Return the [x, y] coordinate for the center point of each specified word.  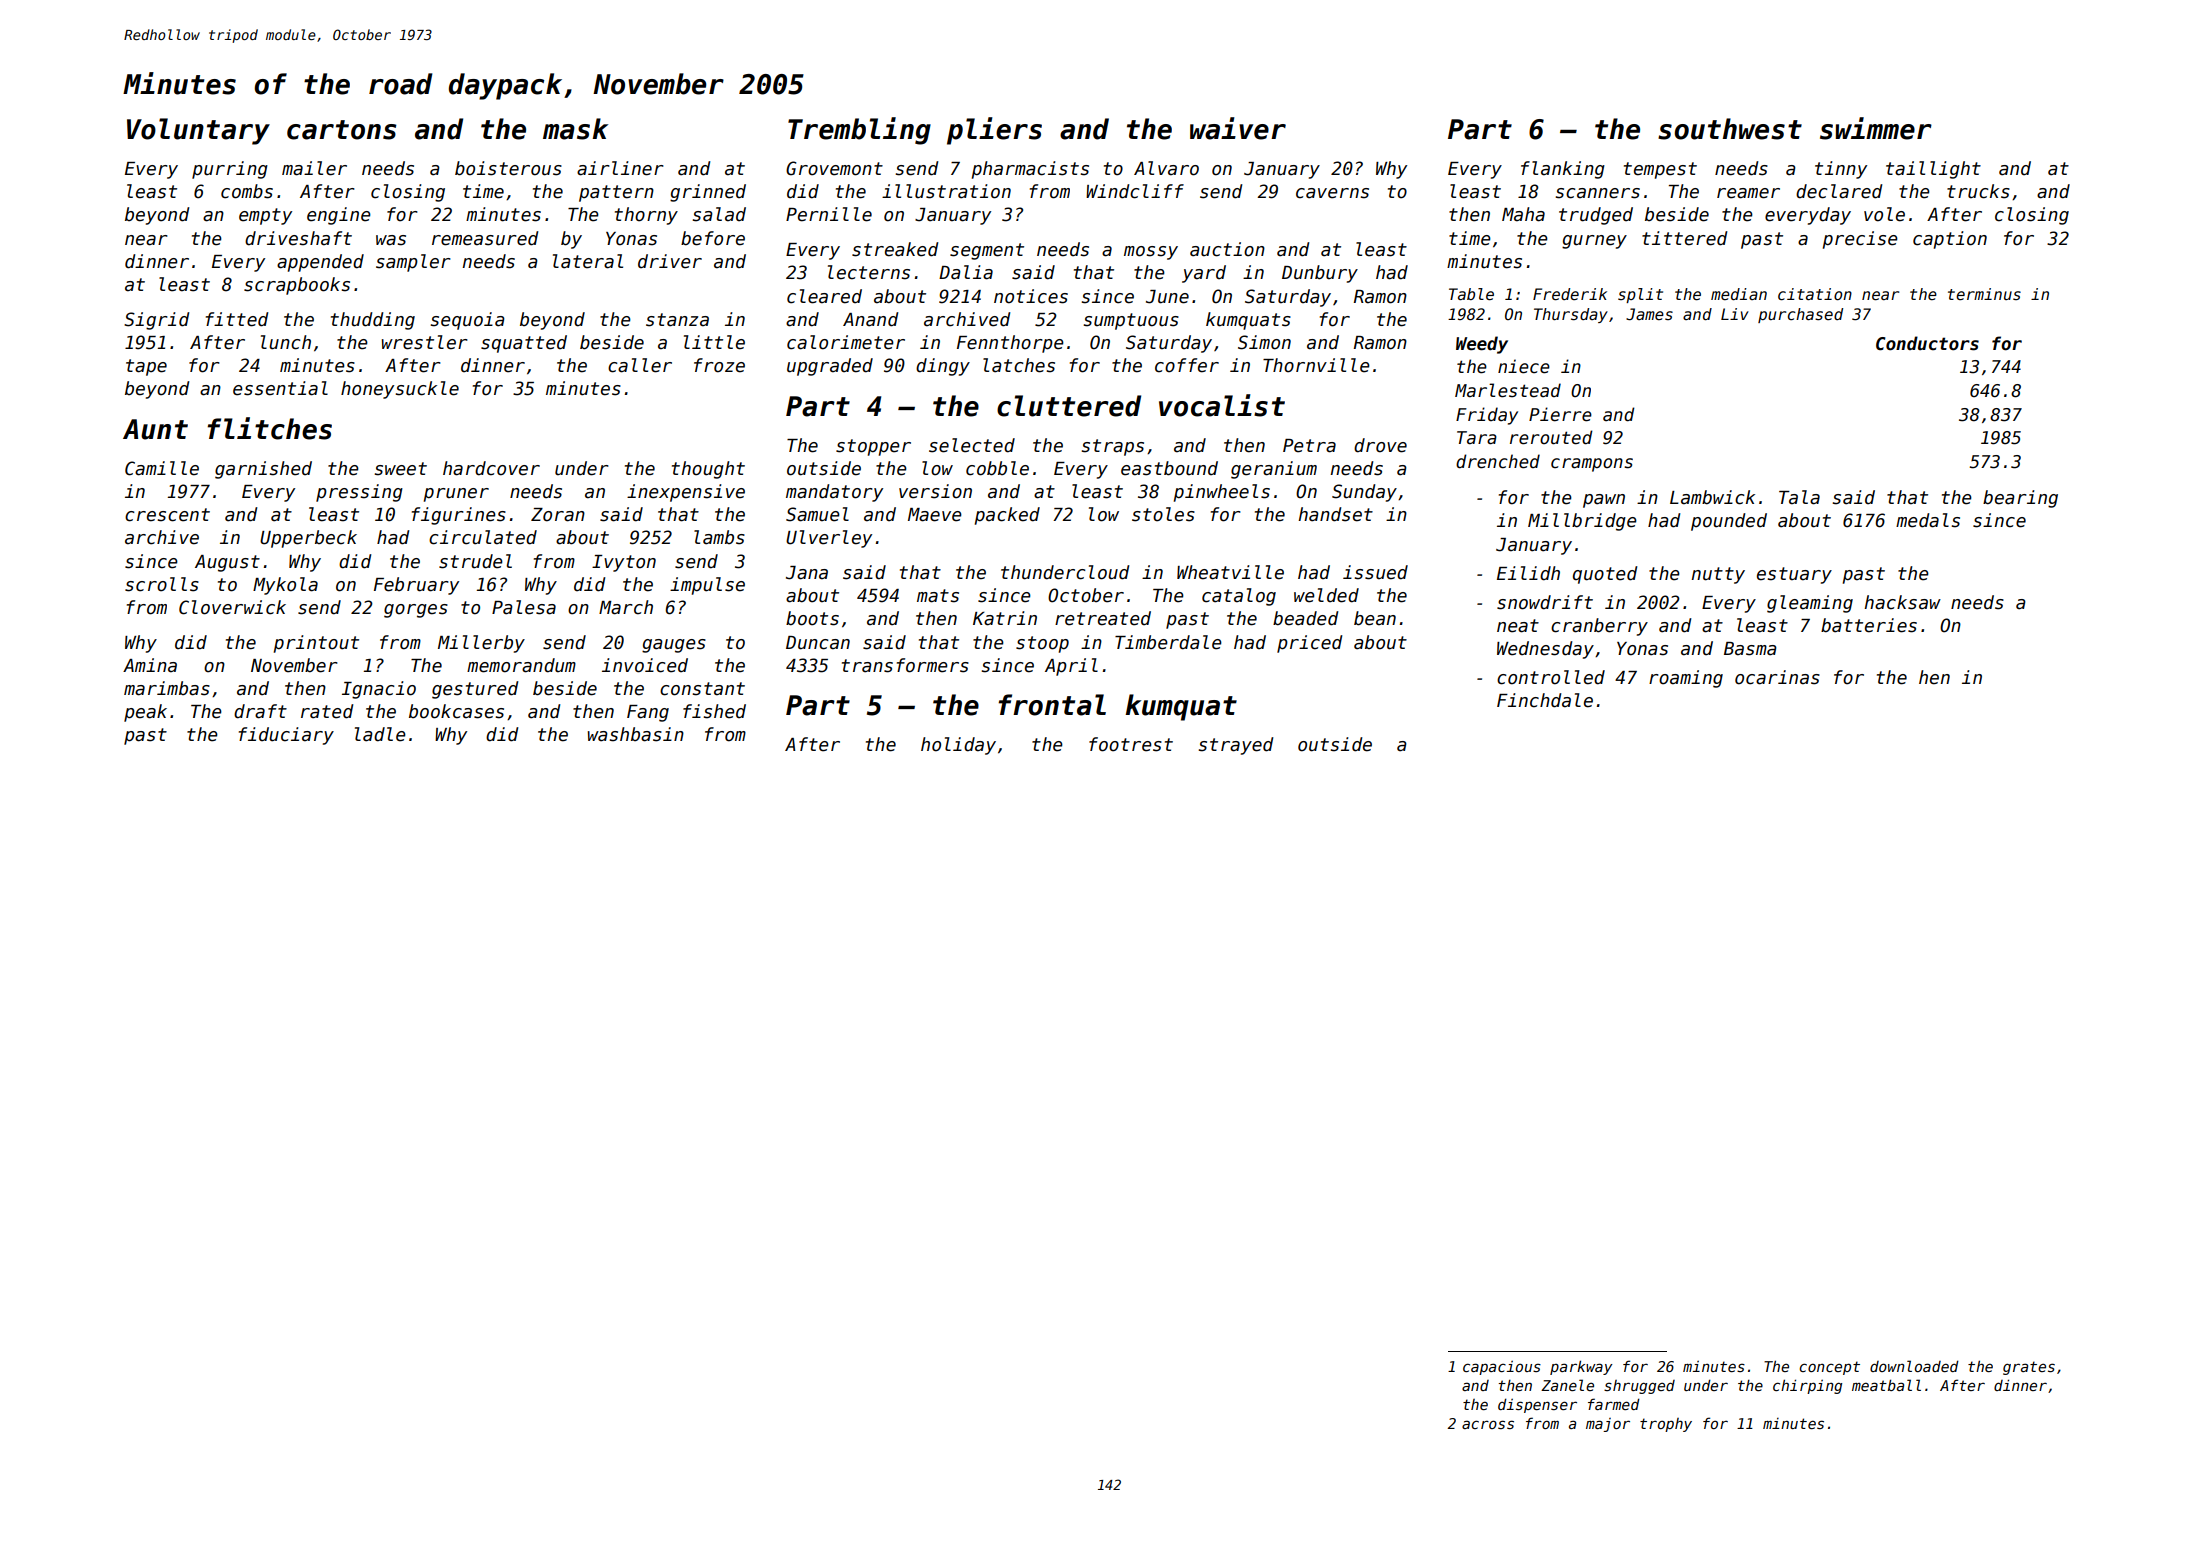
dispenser [1537, 1405]
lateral [588, 261]
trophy [1666, 1425]
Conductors [1927, 343]
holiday [958, 746]
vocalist [1222, 405]
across [1488, 1424]
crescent [167, 515]
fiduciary [286, 736]
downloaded [1914, 1366]
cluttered [1069, 406]
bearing [2020, 499]
